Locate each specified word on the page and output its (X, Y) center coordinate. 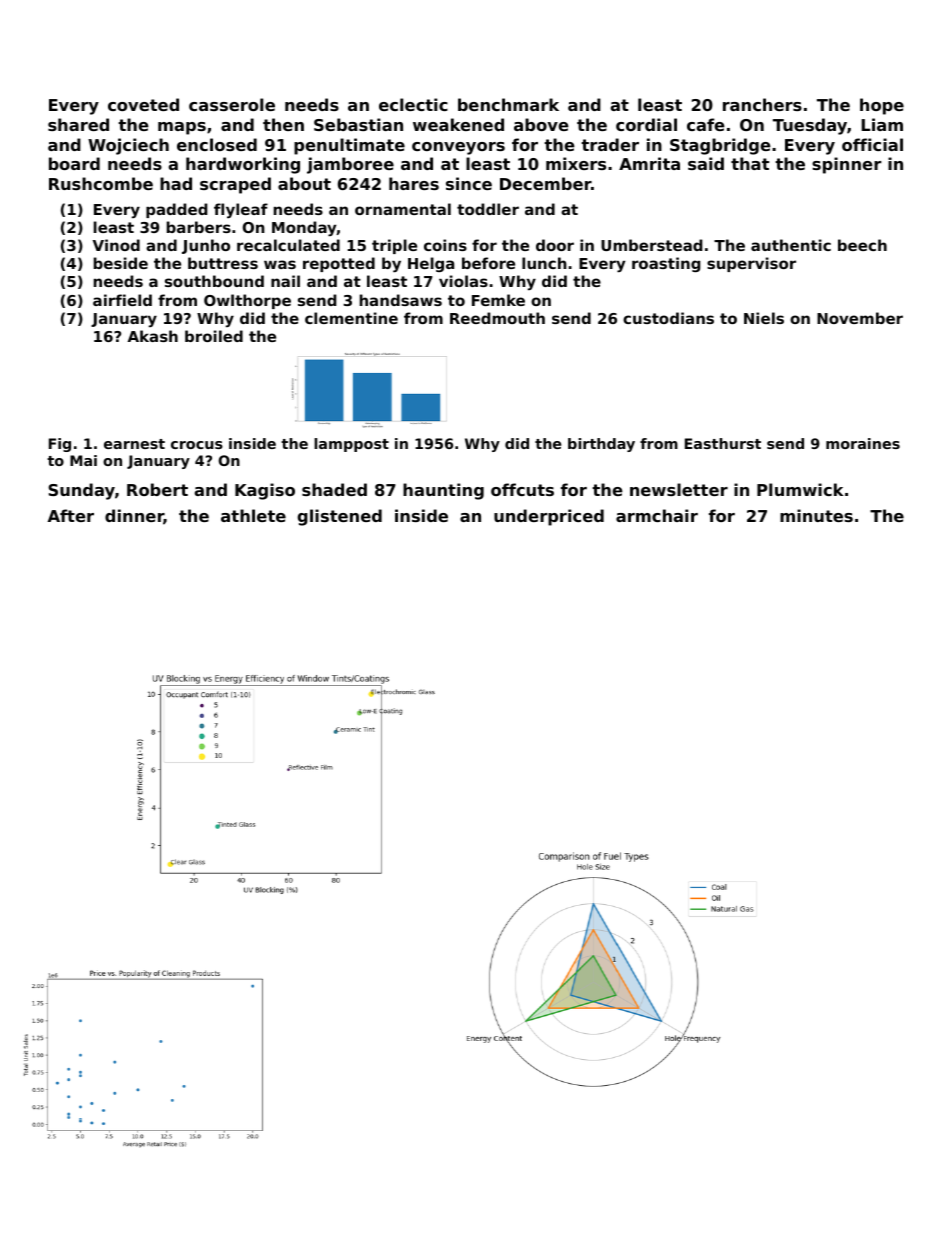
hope (882, 106)
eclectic (413, 104)
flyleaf (241, 211)
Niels (764, 318)
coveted (143, 104)
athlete (253, 515)
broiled (214, 336)
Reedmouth (497, 318)
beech (862, 245)
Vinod (116, 245)
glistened (340, 517)
